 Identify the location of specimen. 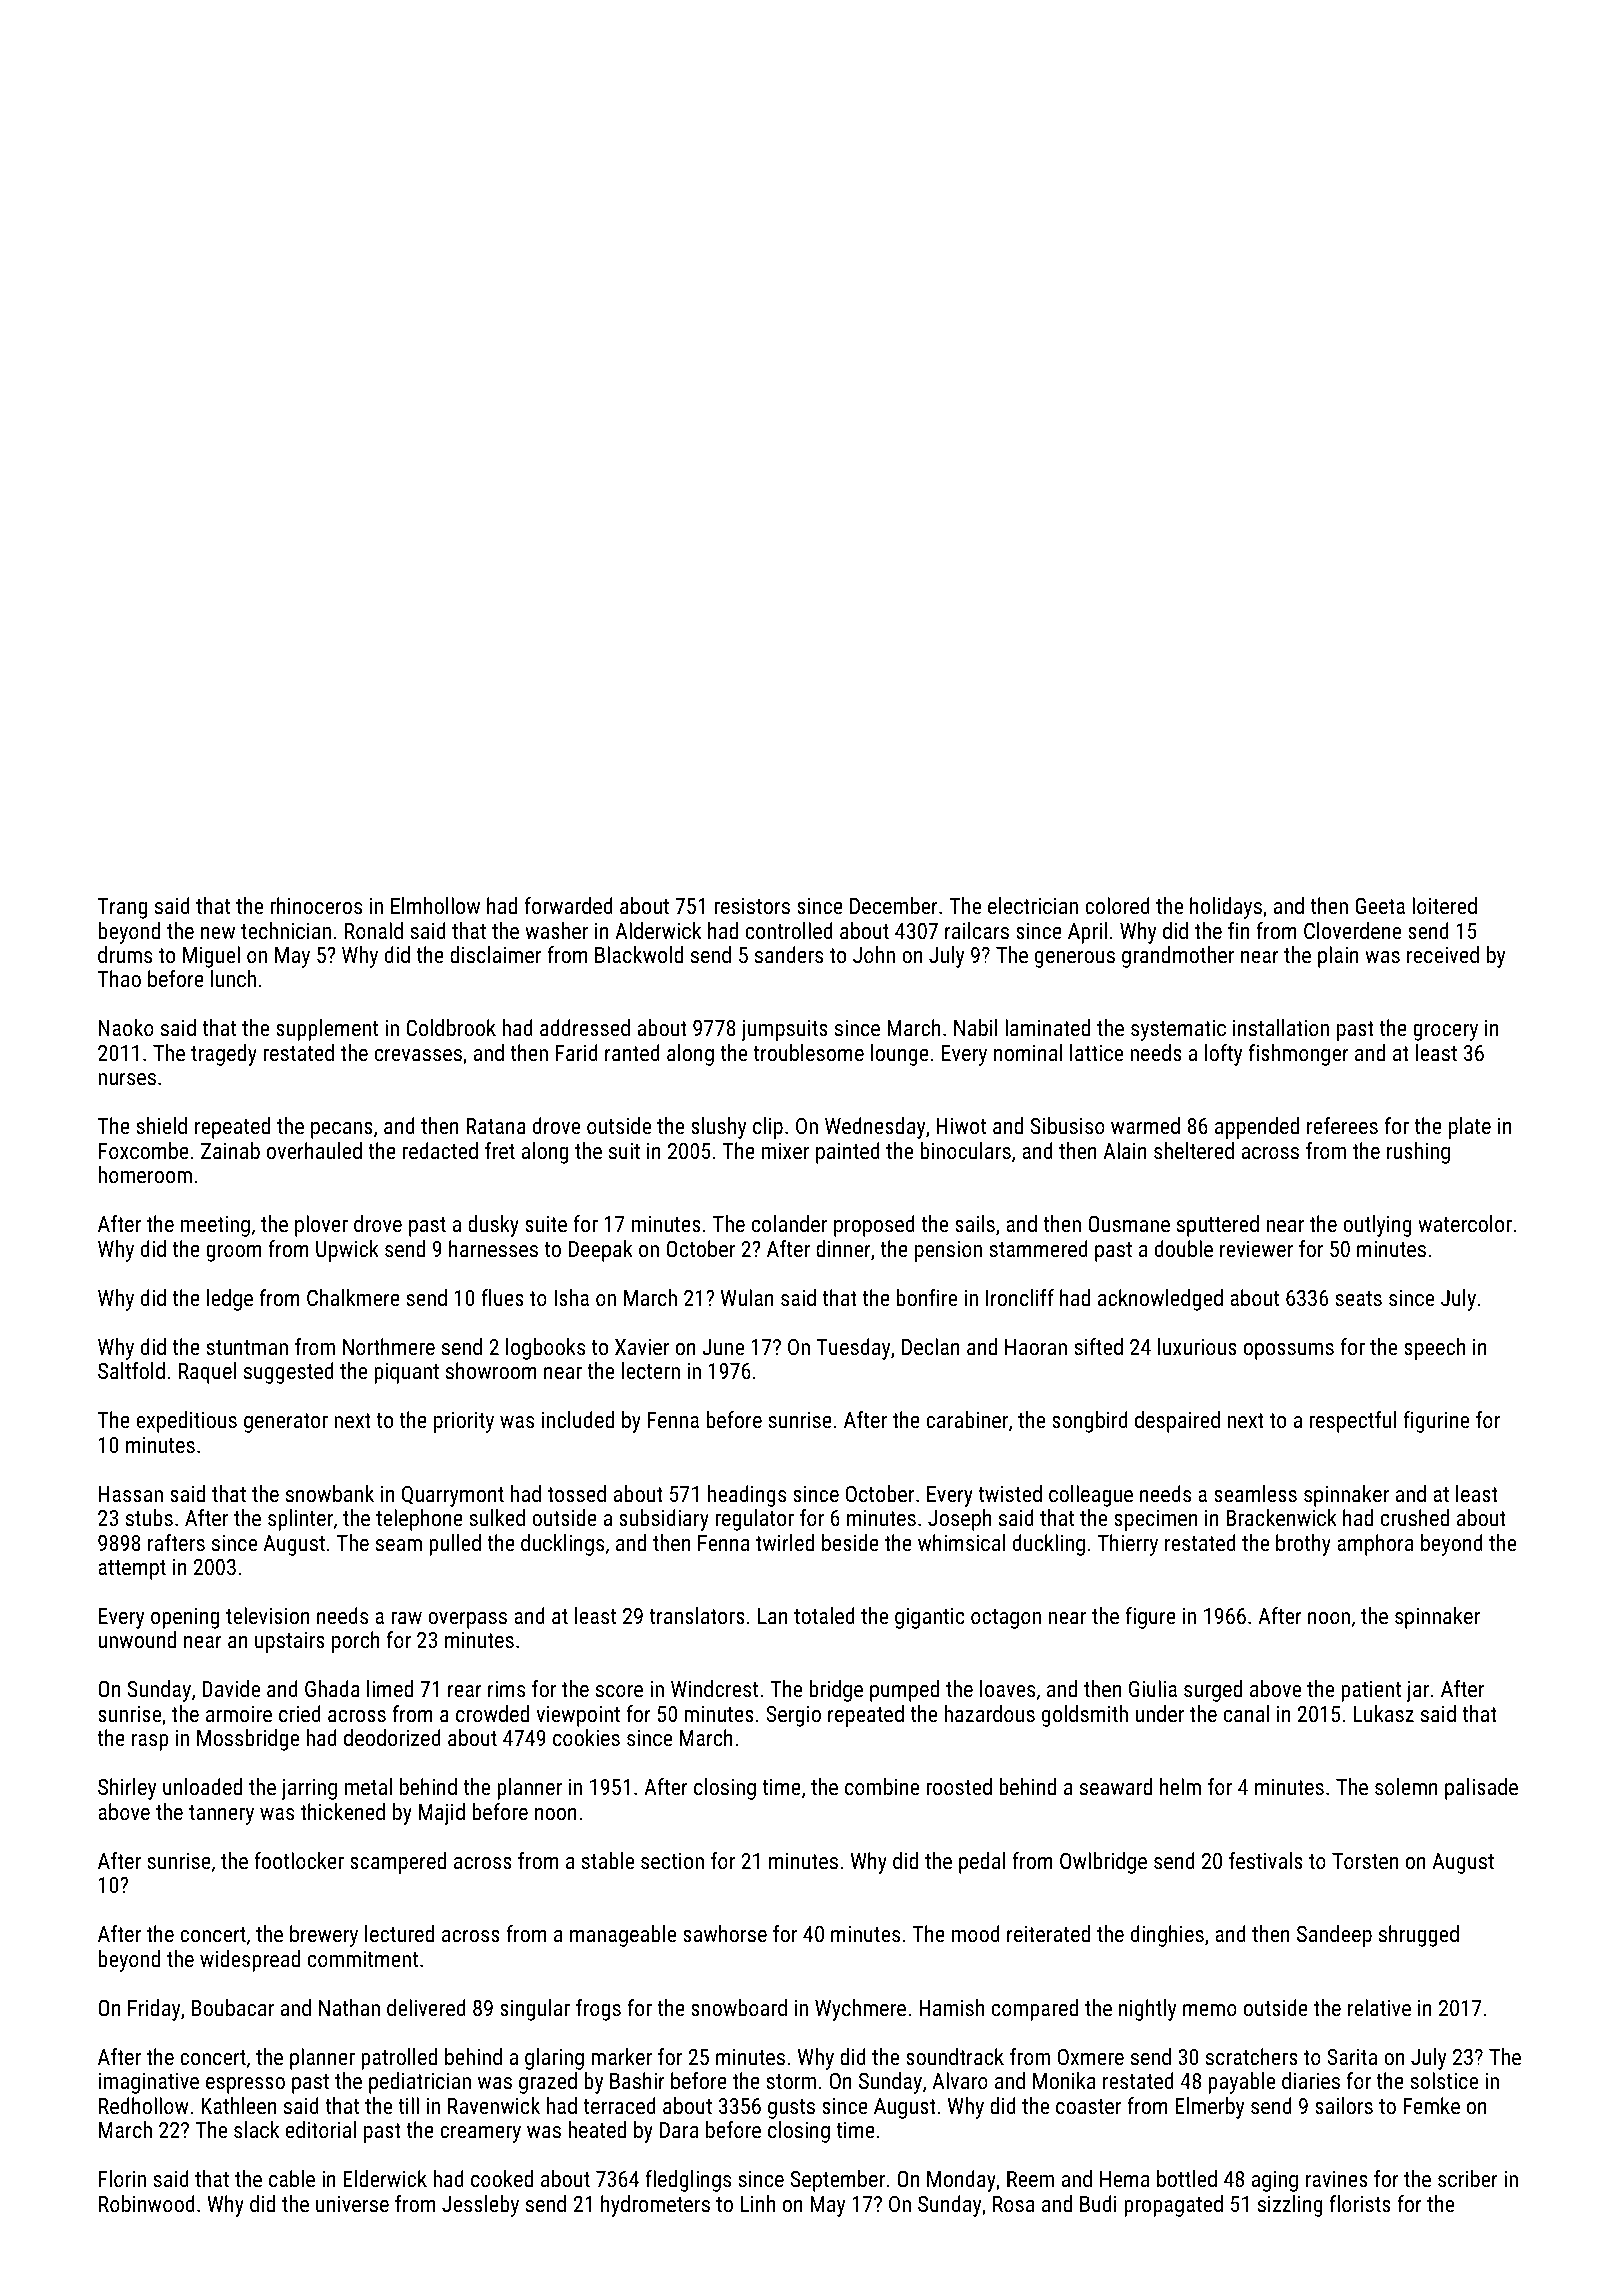
(1155, 1520).
